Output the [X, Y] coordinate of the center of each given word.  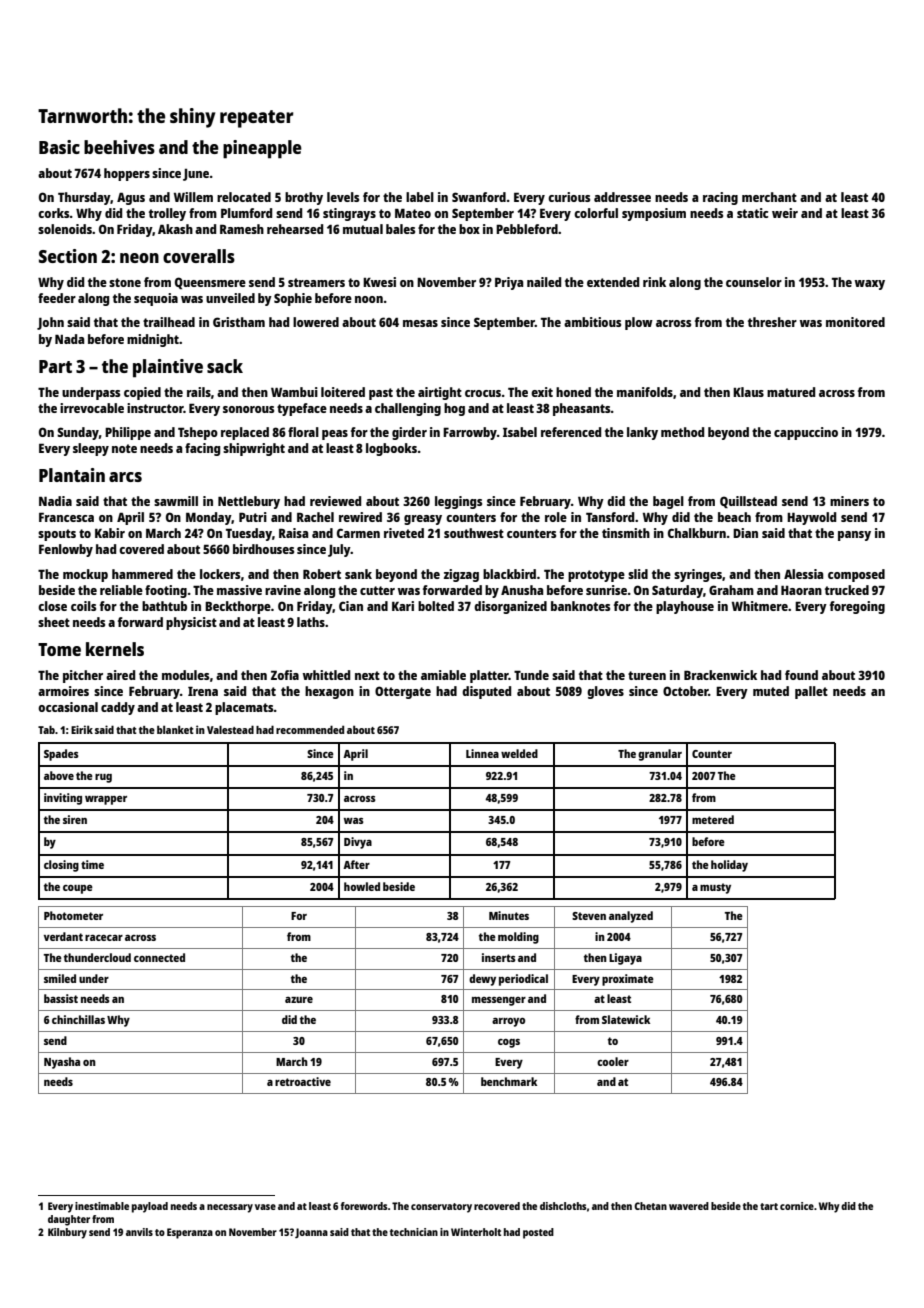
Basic [59, 147]
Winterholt [476, 1232]
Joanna [311, 1233]
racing [720, 198]
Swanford [479, 197]
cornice [797, 1206]
